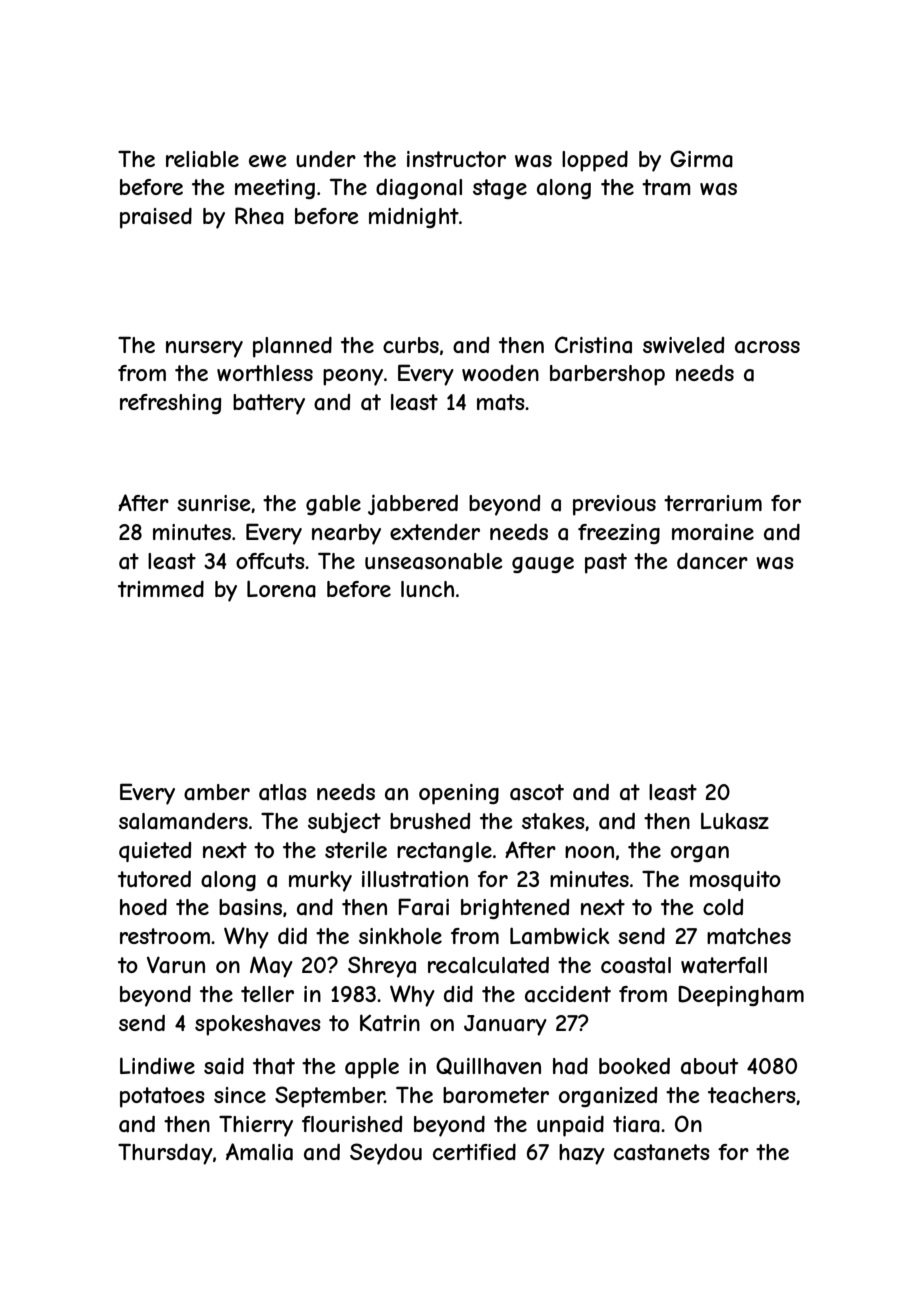 Image resolution: width=924 pixels, height=1311 pixels. What do you see at coordinates (537, 792) in the image?
I see `ascot` at bounding box center [537, 792].
